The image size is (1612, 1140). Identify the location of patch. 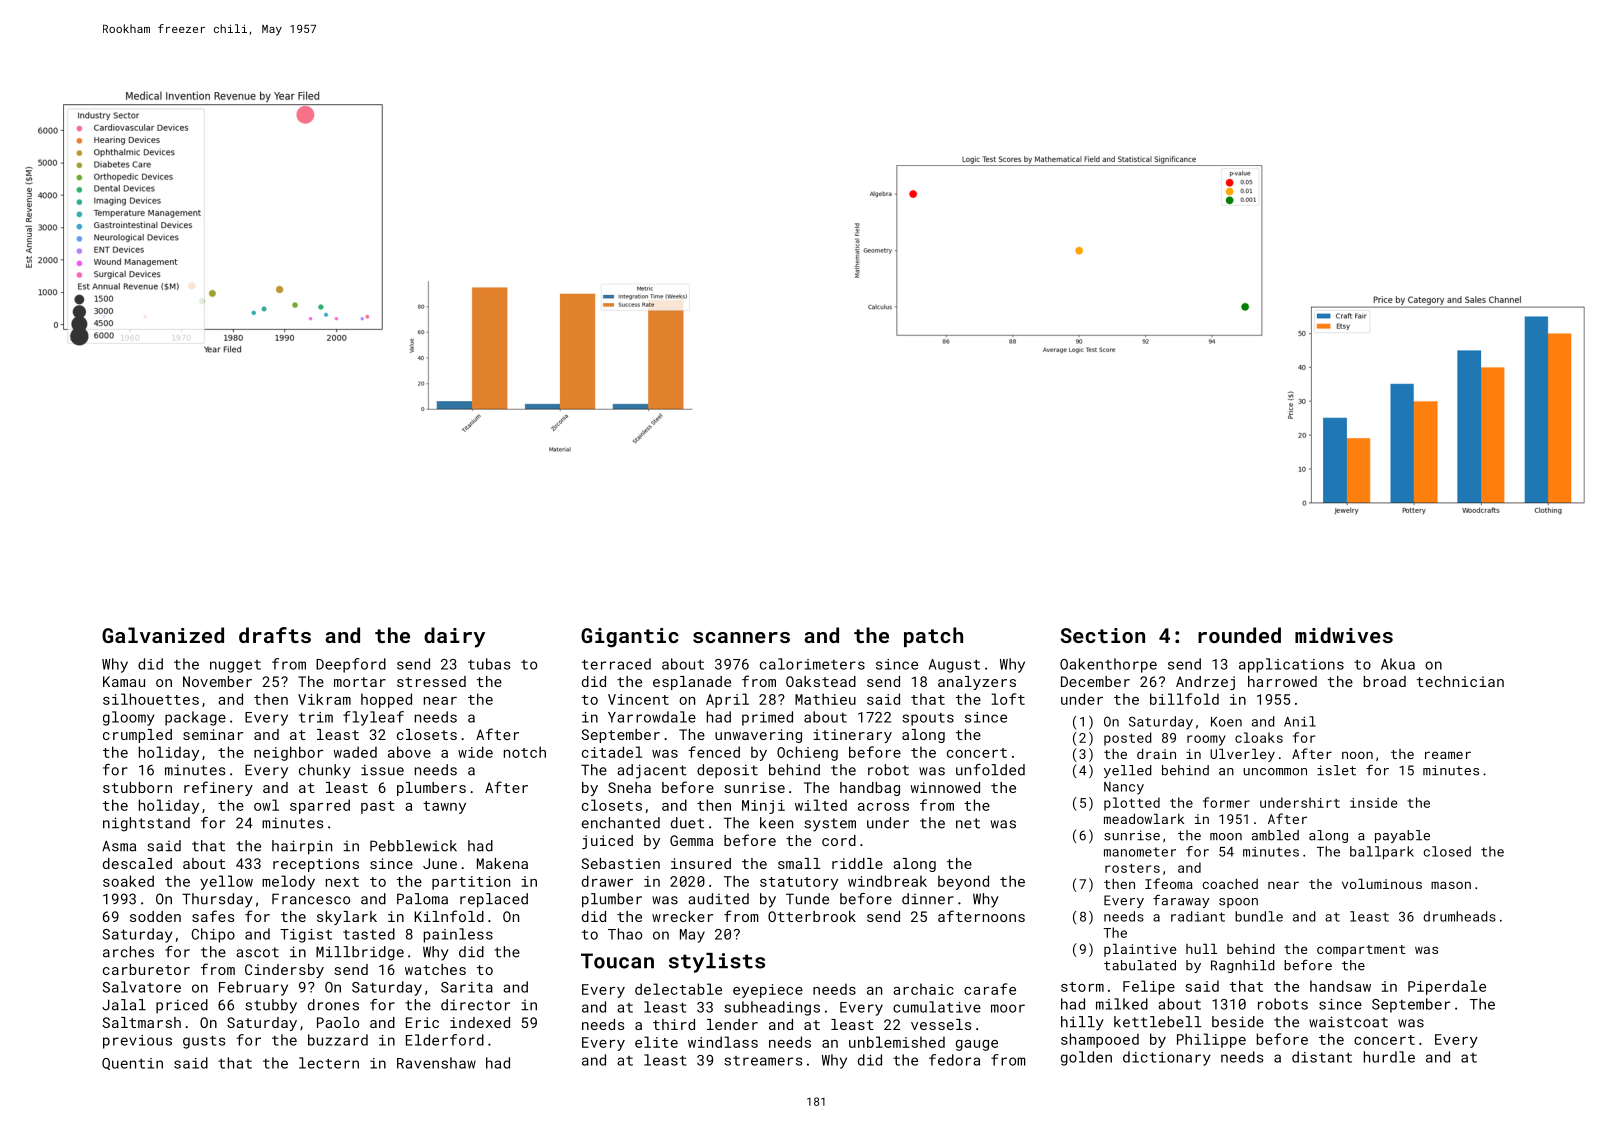
(933, 637).
